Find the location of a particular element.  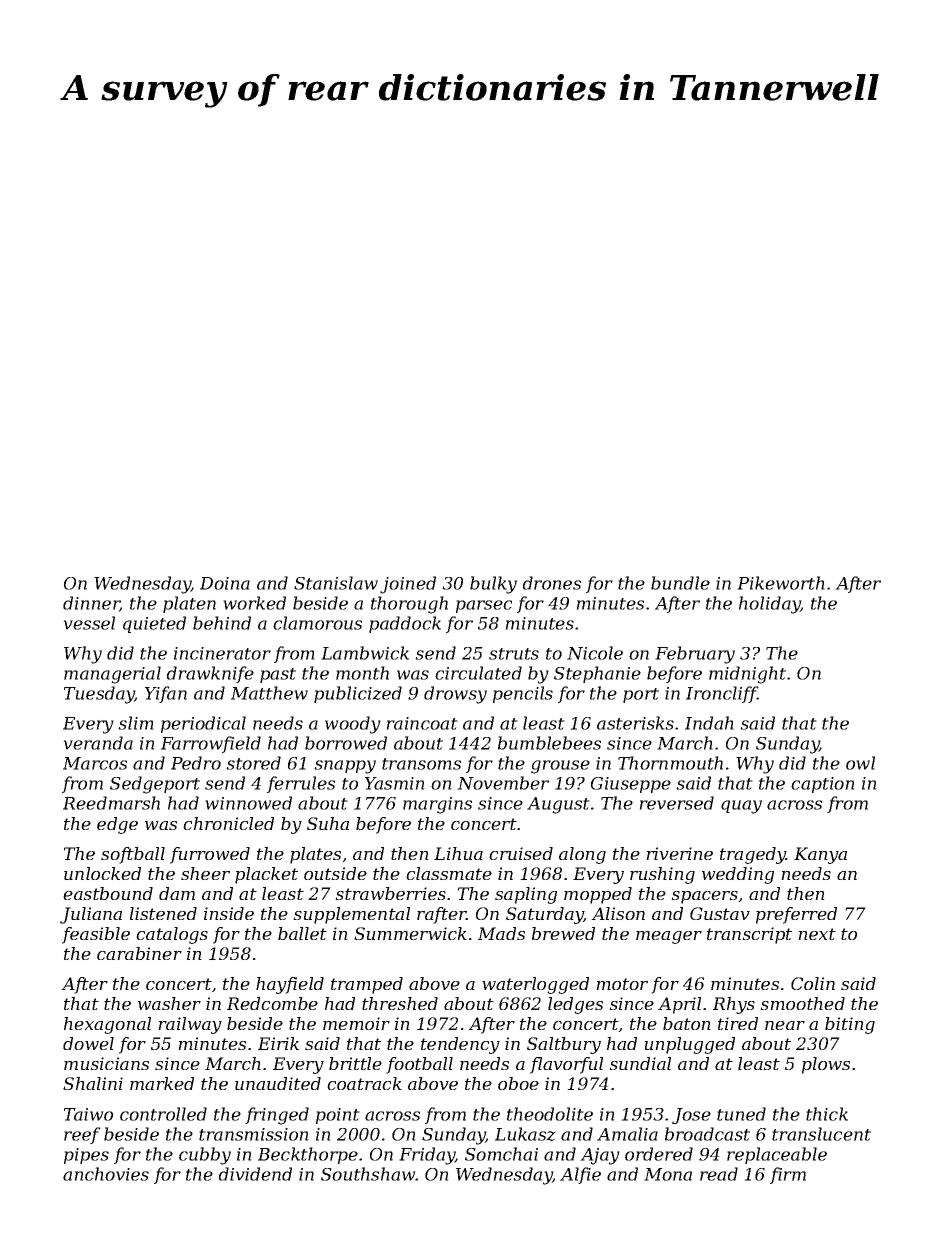

anchovies is located at coordinates (106, 1174).
